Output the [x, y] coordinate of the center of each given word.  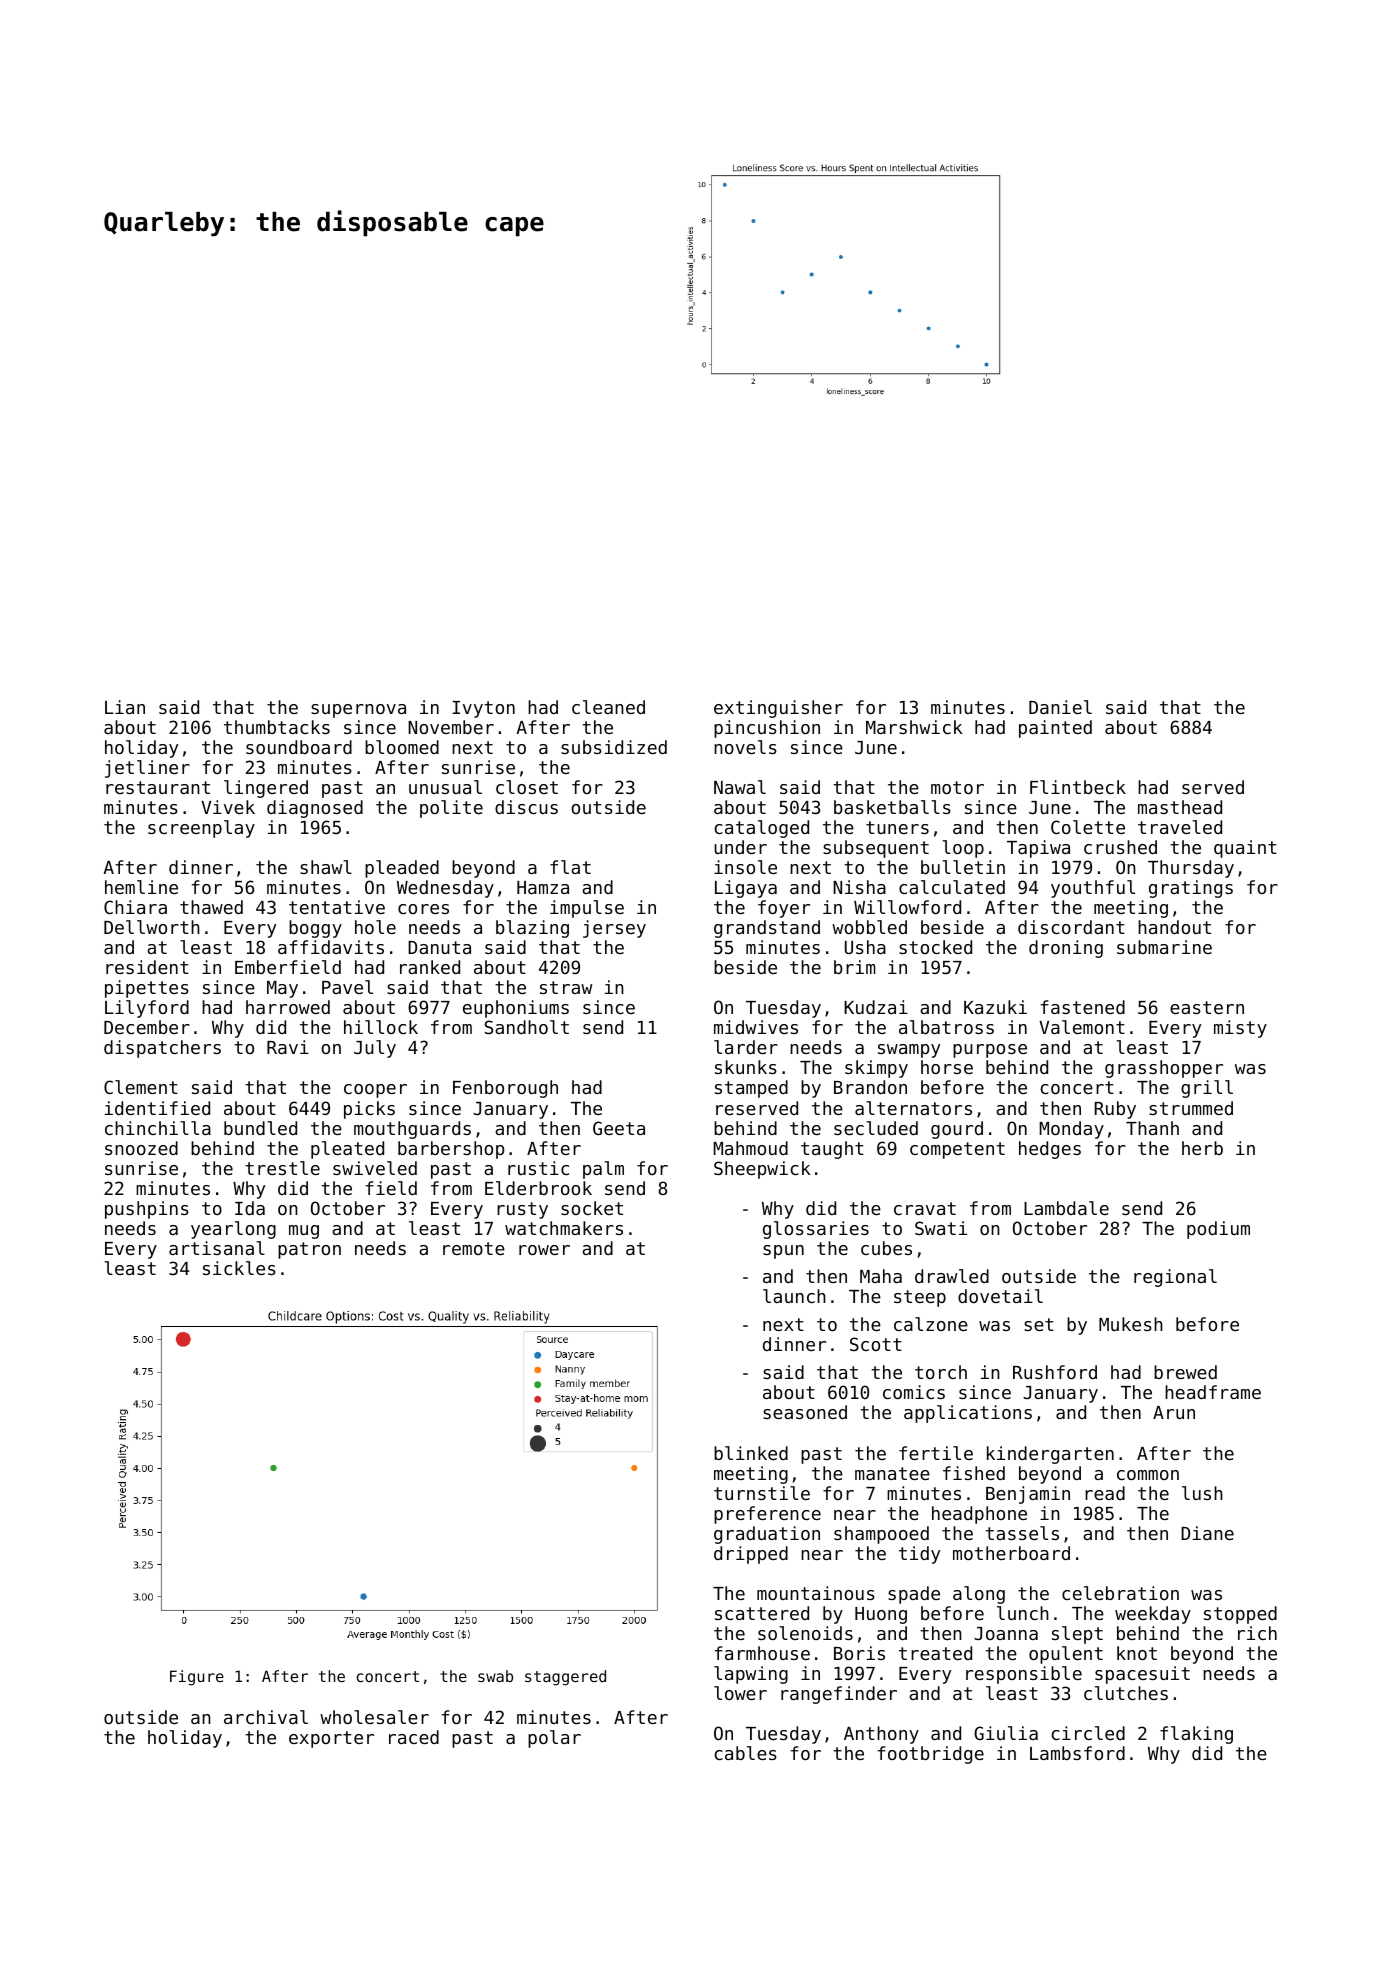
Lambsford [1077, 1753]
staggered [565, 1678]
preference [767, 1515]
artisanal [217, 1248]
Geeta [619, 1128]
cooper [375, 1091]
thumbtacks [277, 727]
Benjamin [1028, 1495]
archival [266, 1717]
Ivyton [484, 709]
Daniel [1060, 707]
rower [544, 1250]
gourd [957, 1130]
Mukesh [1131, 1324]
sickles [239, 1268]
